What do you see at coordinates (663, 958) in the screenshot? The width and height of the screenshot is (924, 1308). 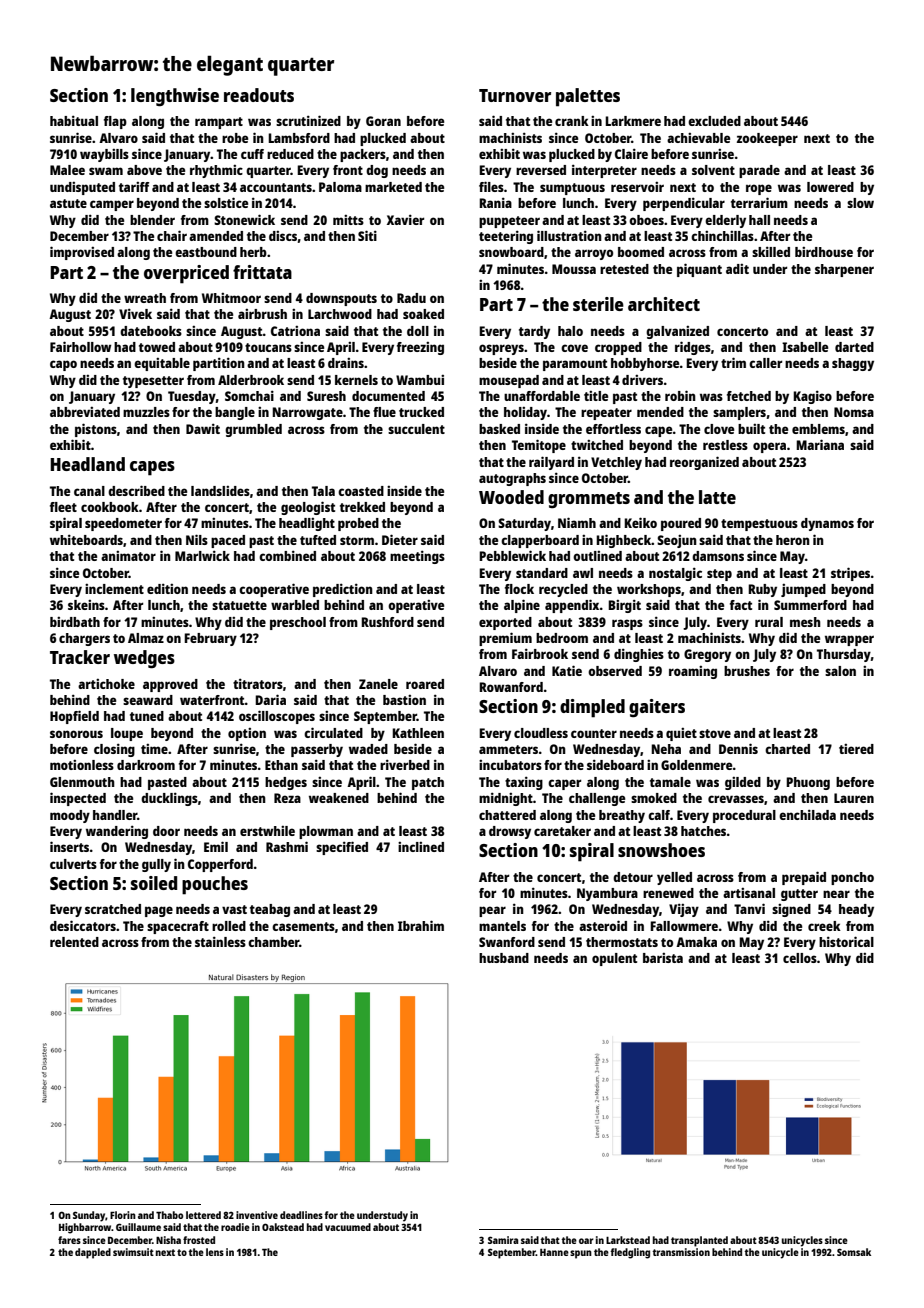 I see `barista` at bounding box center [663, 958].
